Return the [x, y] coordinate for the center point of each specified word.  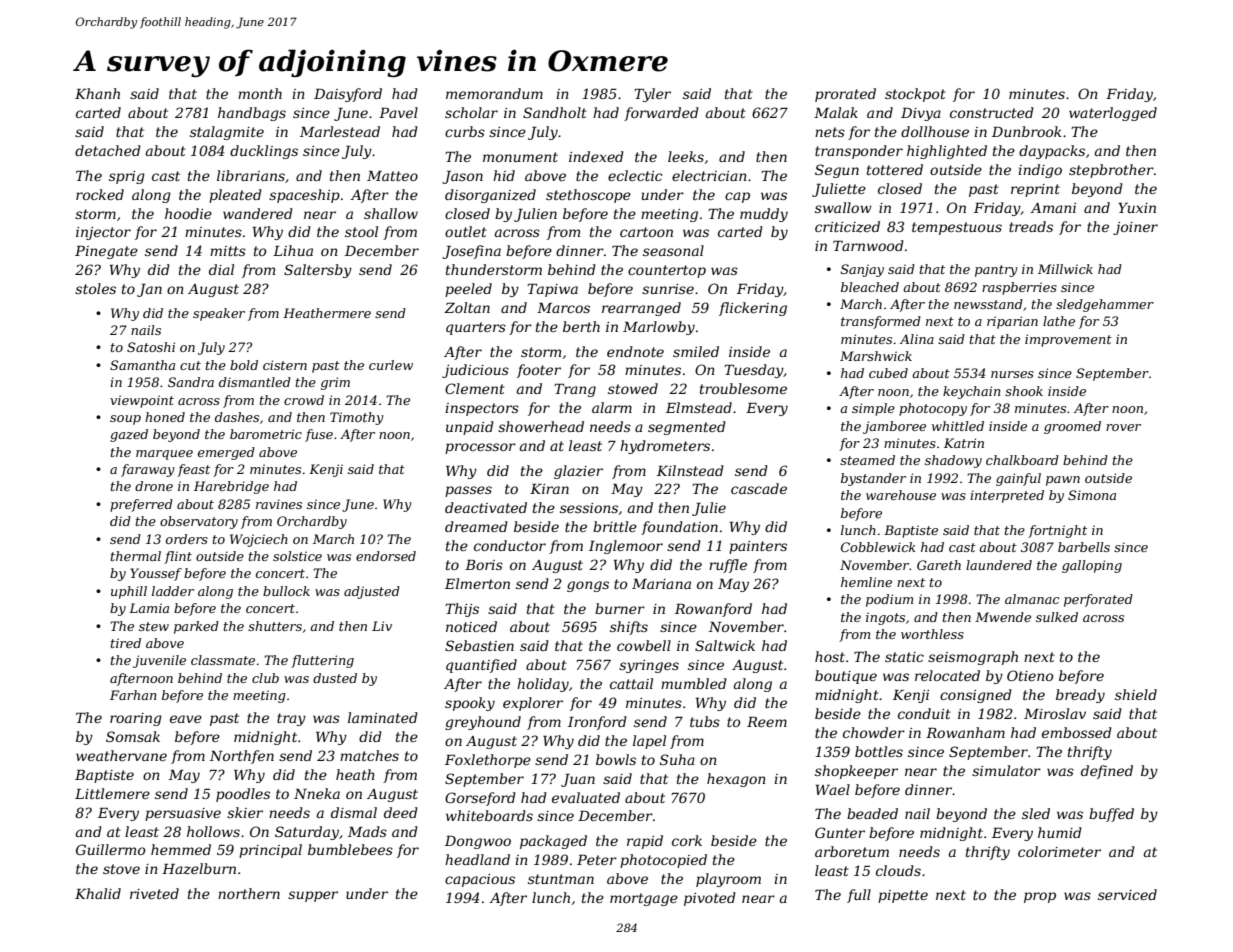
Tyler [652, 95]
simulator [1006, 770]
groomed [1072, 427]
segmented [687, 428]
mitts [228, 251]
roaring [136, 719]
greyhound [483, 723]
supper [313, 896]
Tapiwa [552, 290]
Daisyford [348, 95]
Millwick [1065, 269]
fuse [319, 435]
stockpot [915, 95]
